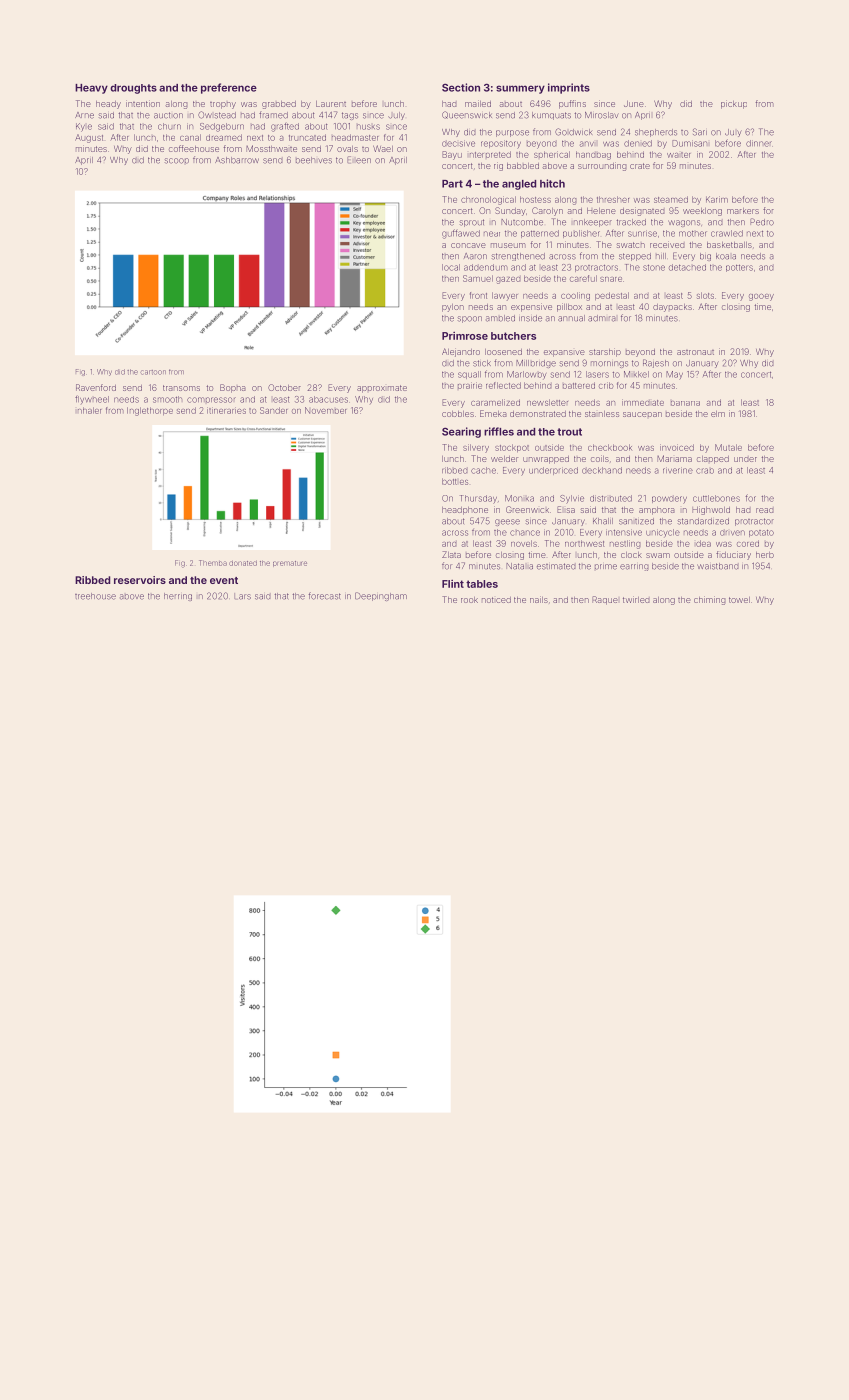 The height and width of the screenshot is (1400, 849). What do you see at coordinates (213, 563) in the screenshot?
I see `Themba` at bounding box center [213, 563].
